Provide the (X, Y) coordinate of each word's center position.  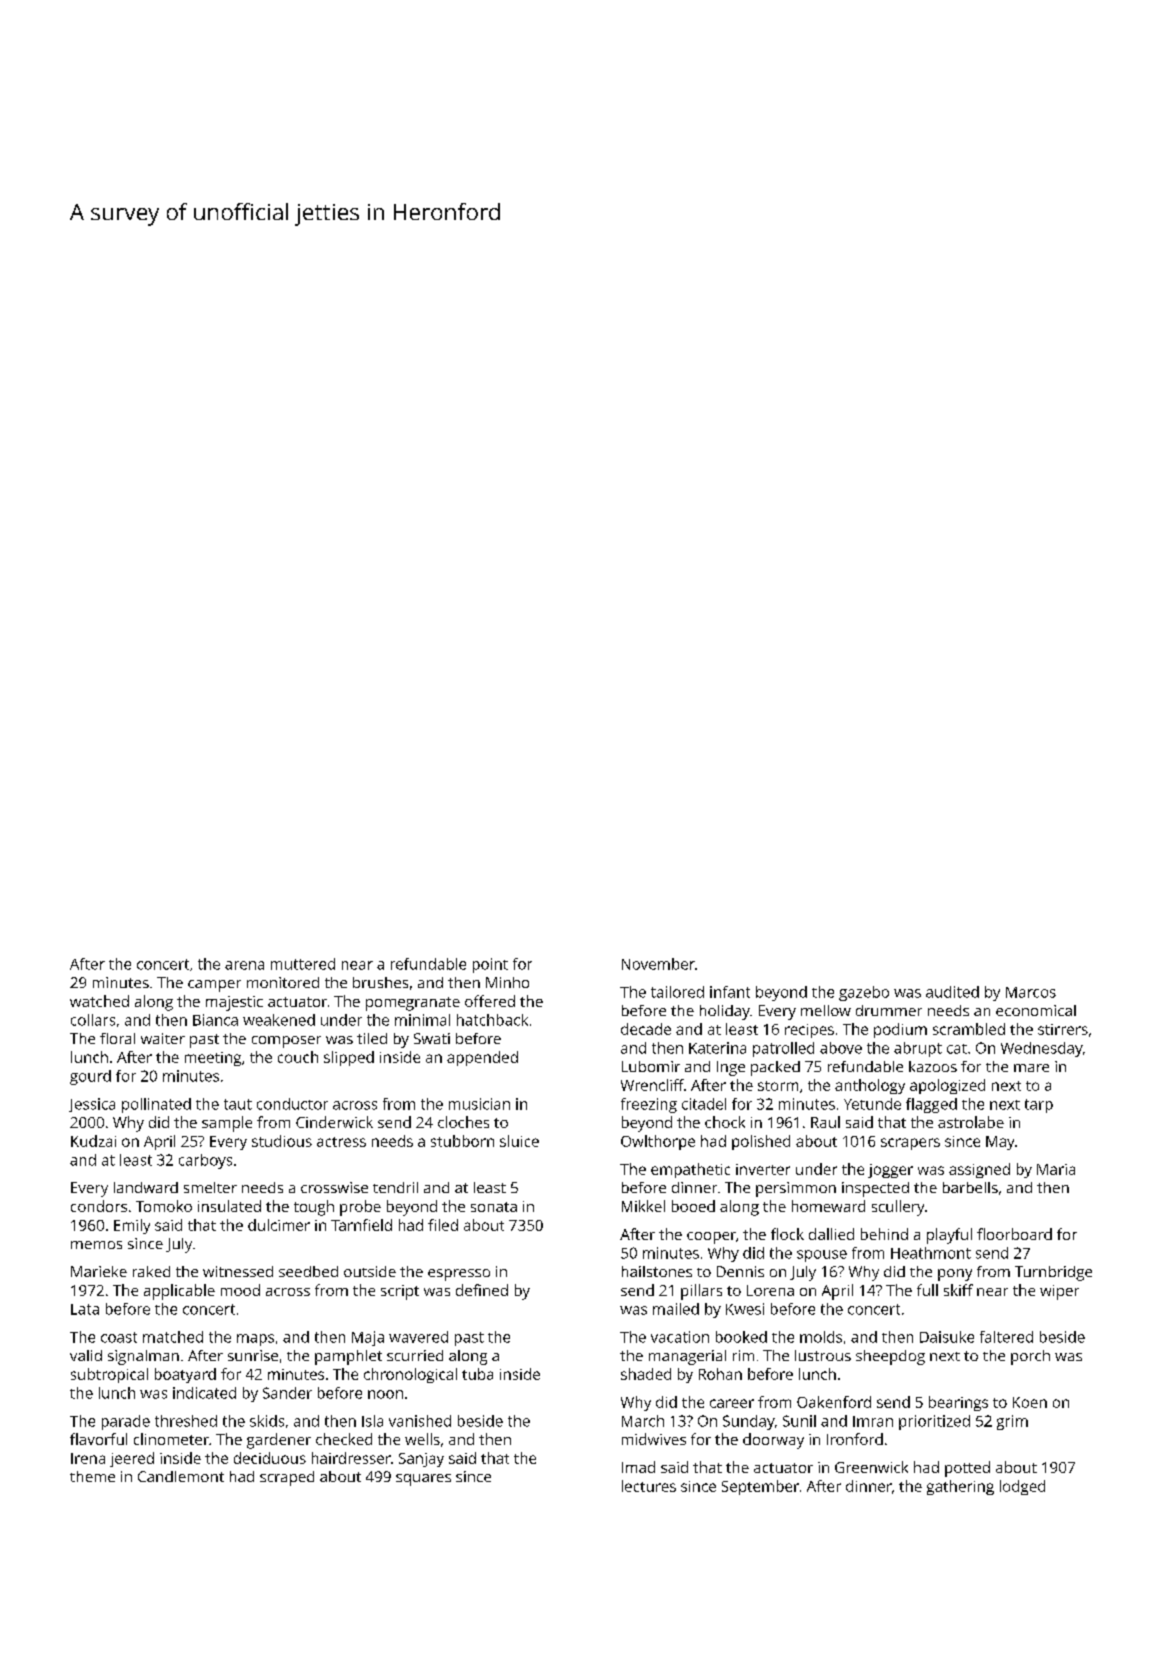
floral (117, 1038)
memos (96, 1245)
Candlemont (181, 1476)
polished (761, 1142)
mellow (826, 1010)
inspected (875, 1189)
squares (423, 1480)
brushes (380, 982)
